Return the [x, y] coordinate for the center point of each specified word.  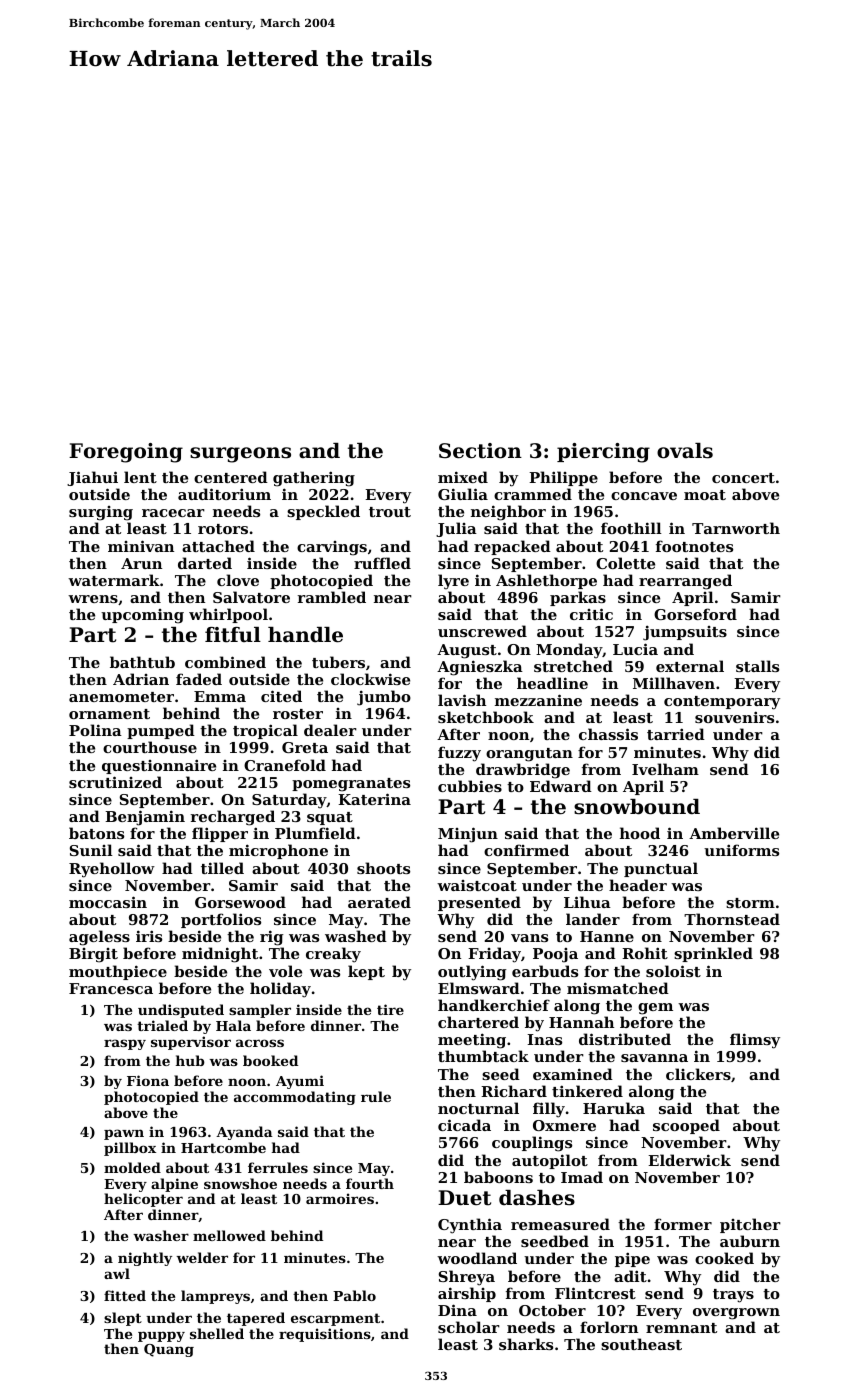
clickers [698, 1074]
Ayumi [300, 1082]
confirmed [526, 850]
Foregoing [126, 453]
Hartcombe [223, 1147]
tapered [256, 1319]
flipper [220, 834]
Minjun [468, 835]
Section [480, 451]
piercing [603, 453]
